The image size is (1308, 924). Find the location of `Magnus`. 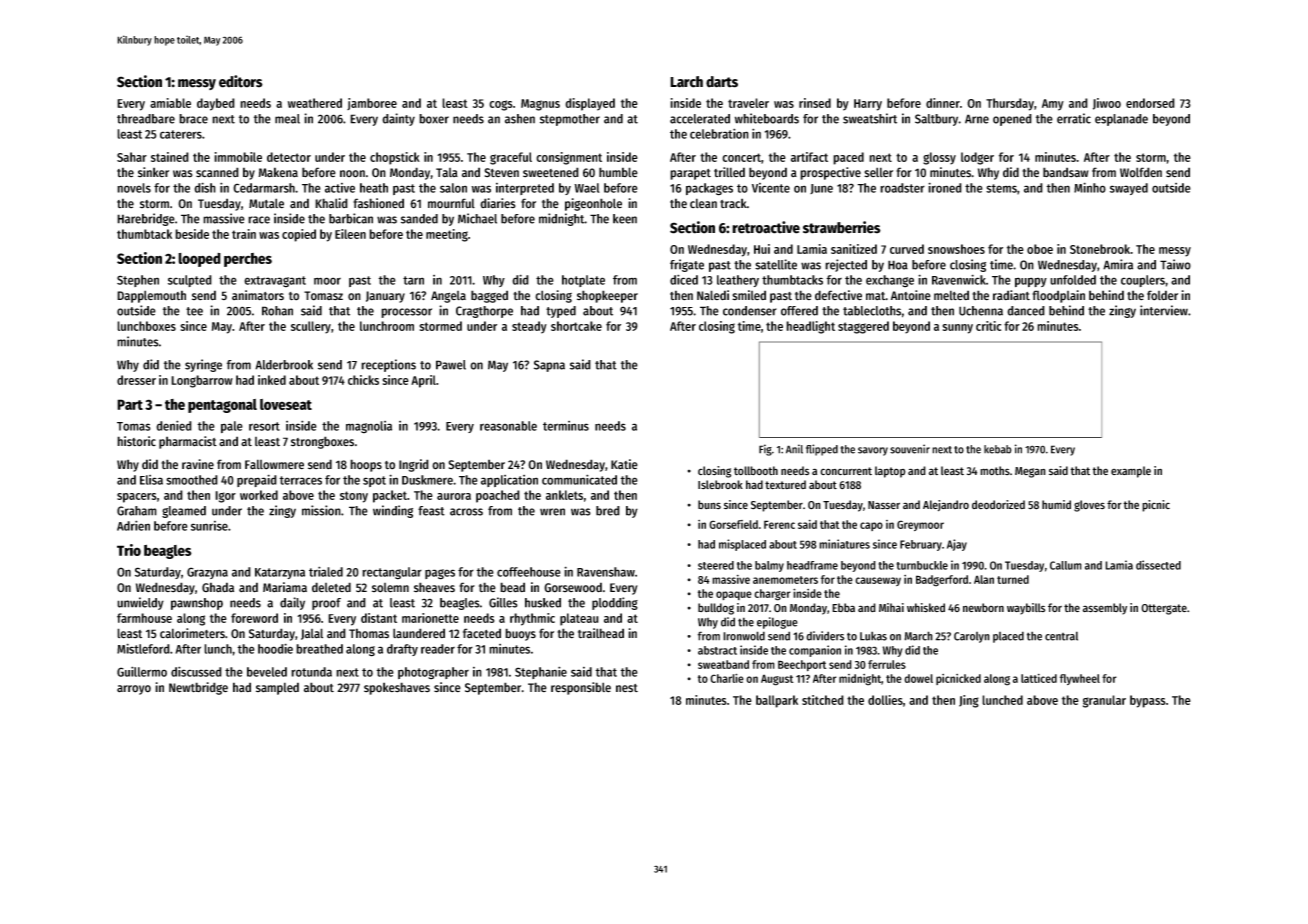

Magnus is located at coordinates (540, 105).
